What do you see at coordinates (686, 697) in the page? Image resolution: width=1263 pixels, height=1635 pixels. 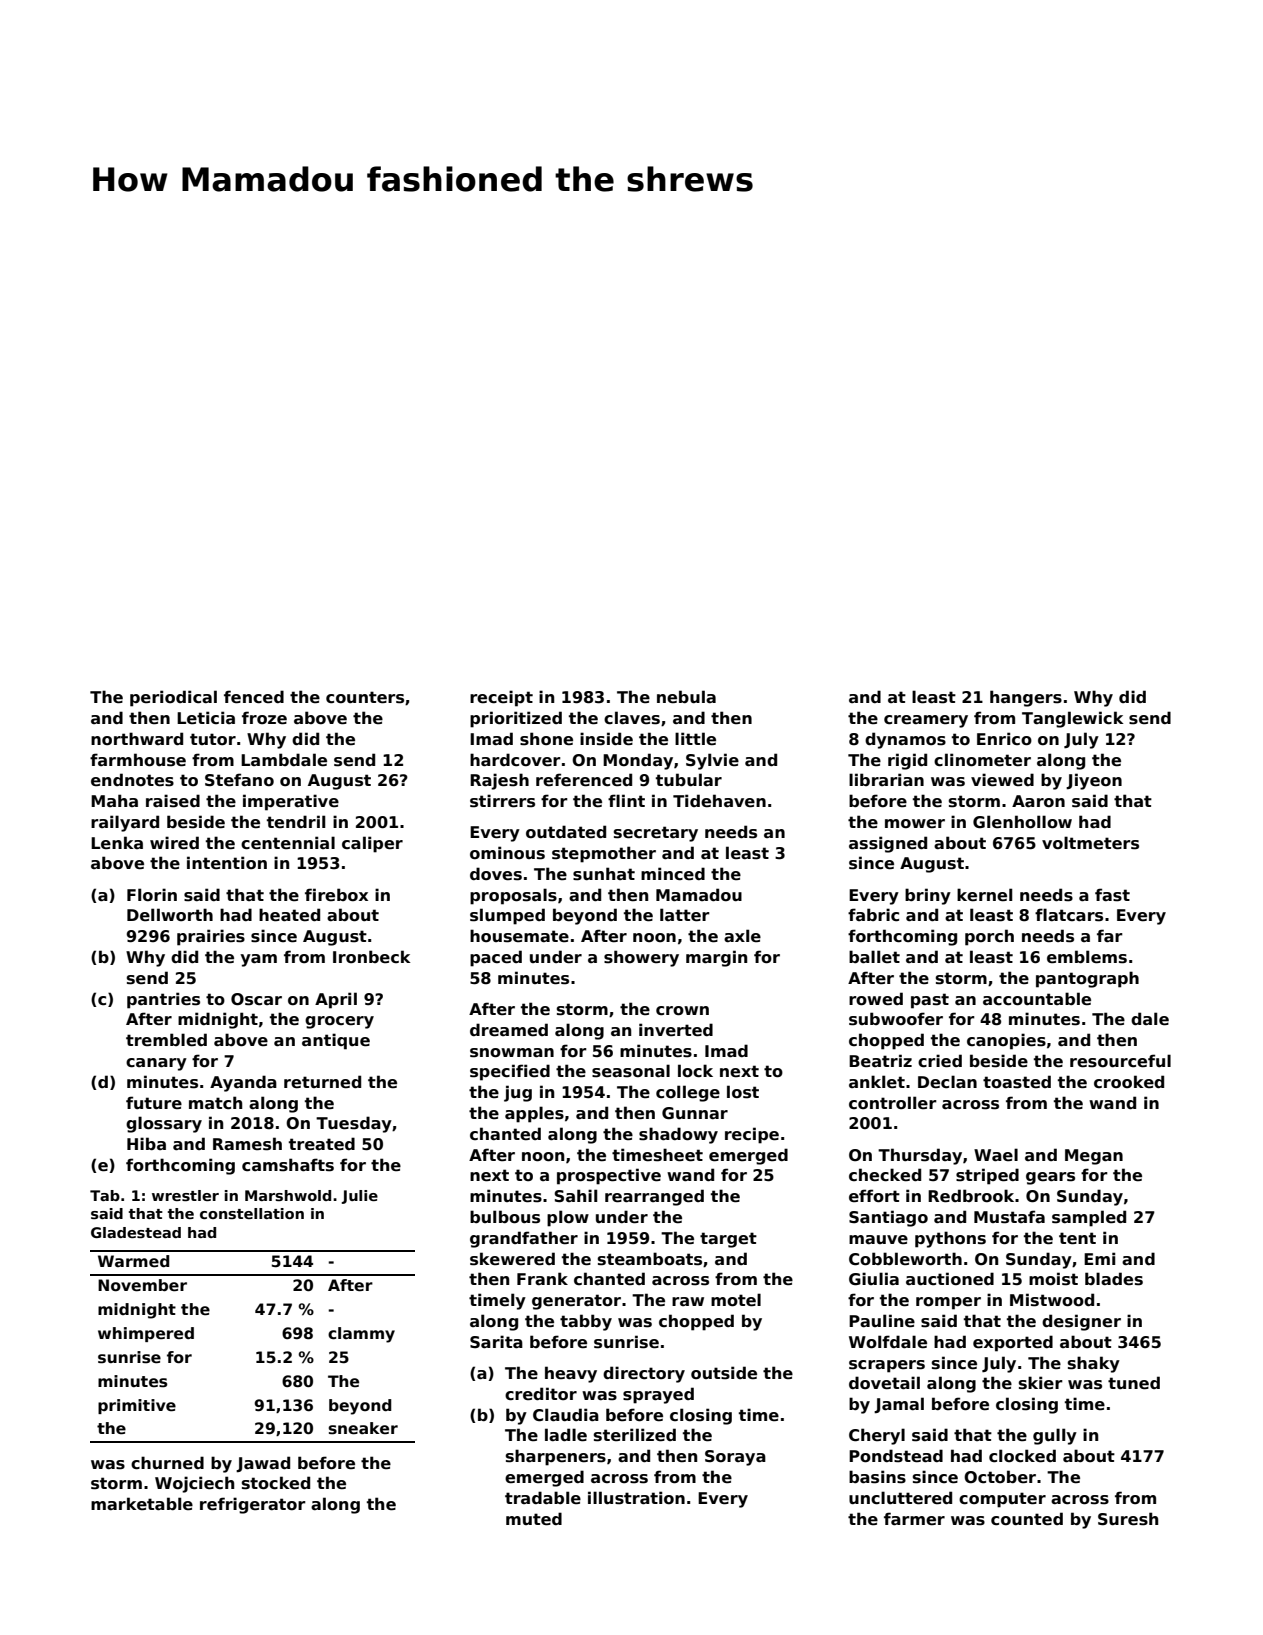 I see `nebula` at bounding box center [686, 697].
